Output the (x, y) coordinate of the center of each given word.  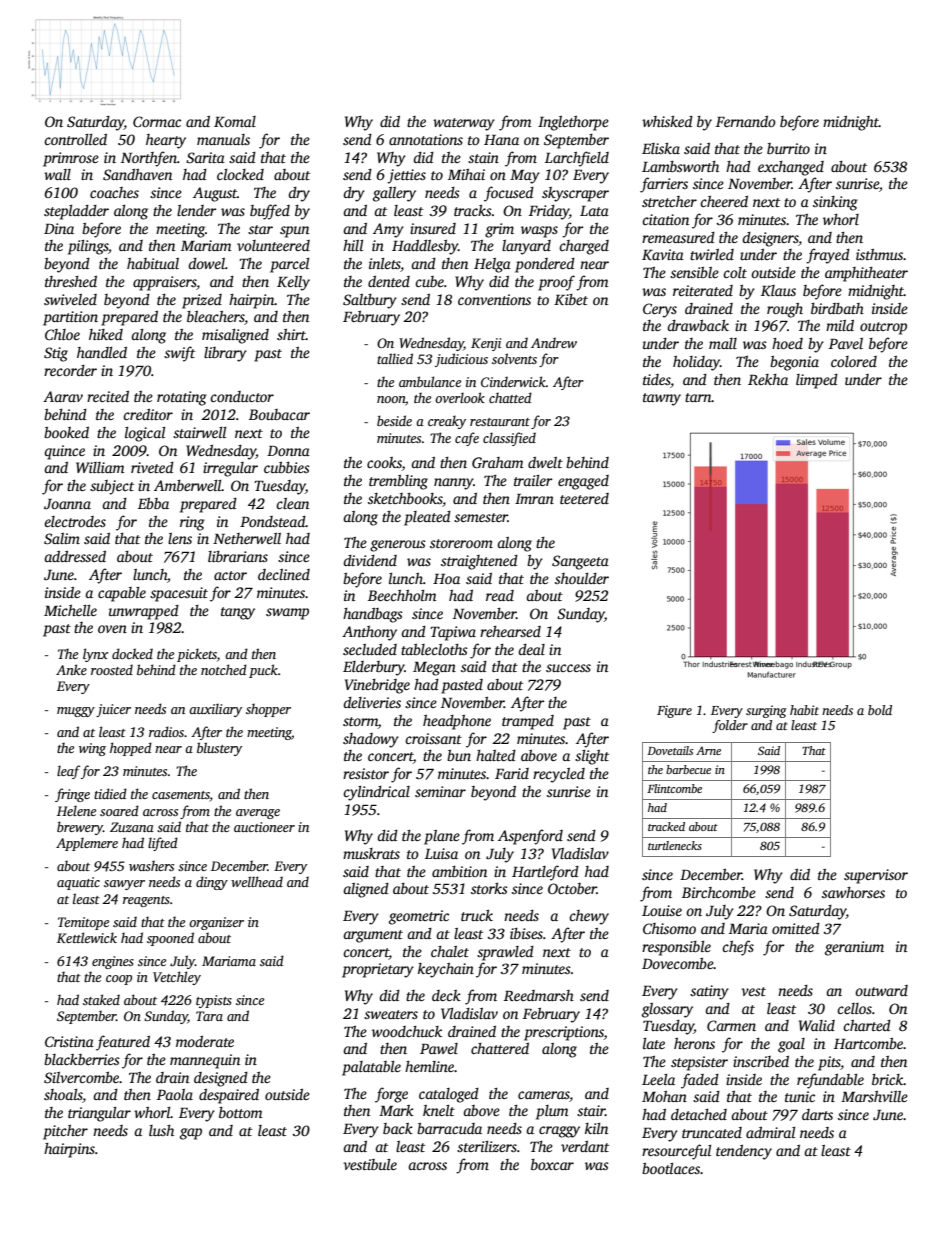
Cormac (157, 121)
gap (191, 1134)
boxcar (552, 1164)
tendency (744, 1152)
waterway (464, 124)
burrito (788, 148)
